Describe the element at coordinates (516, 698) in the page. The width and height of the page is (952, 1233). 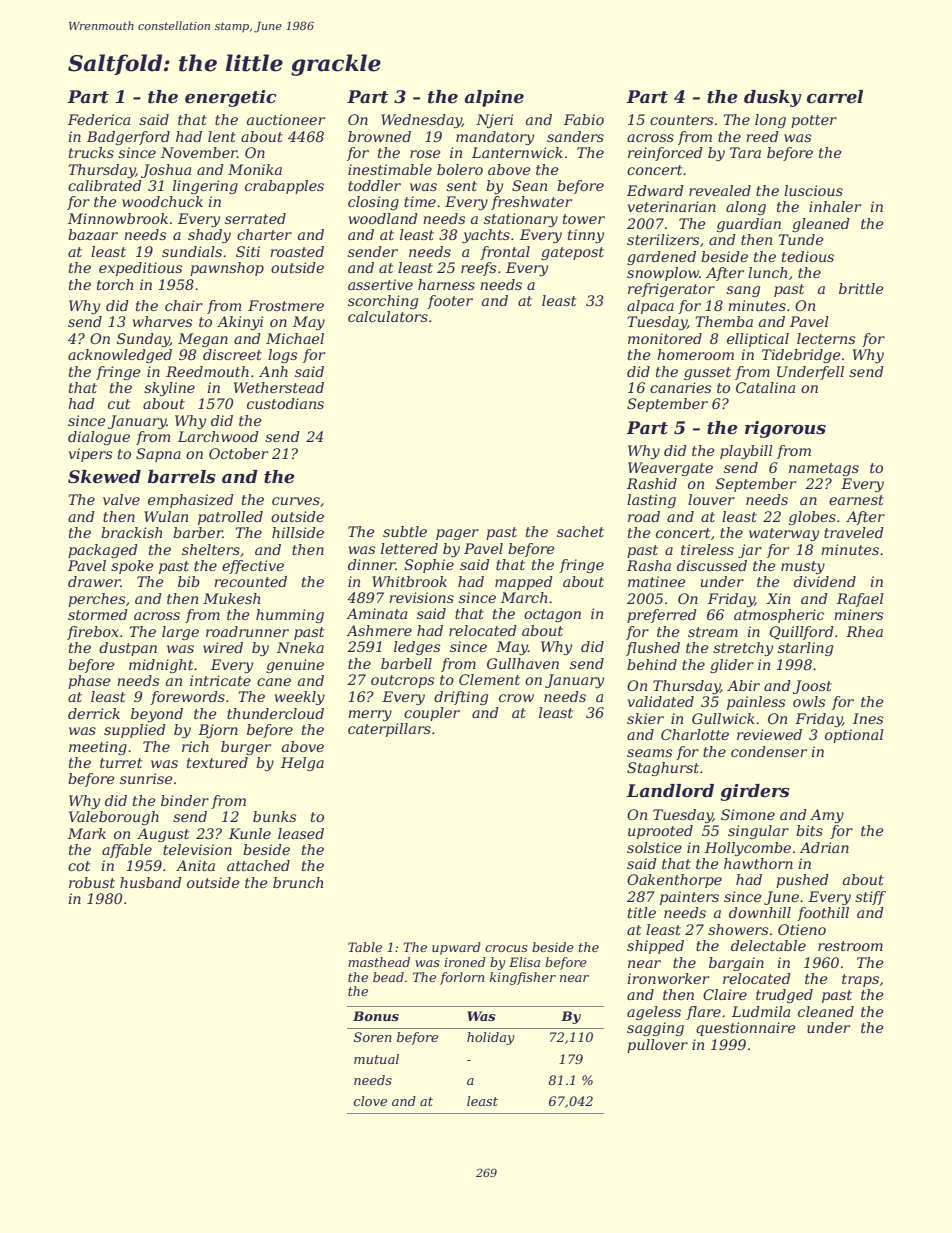
I see `crow` at that location.
